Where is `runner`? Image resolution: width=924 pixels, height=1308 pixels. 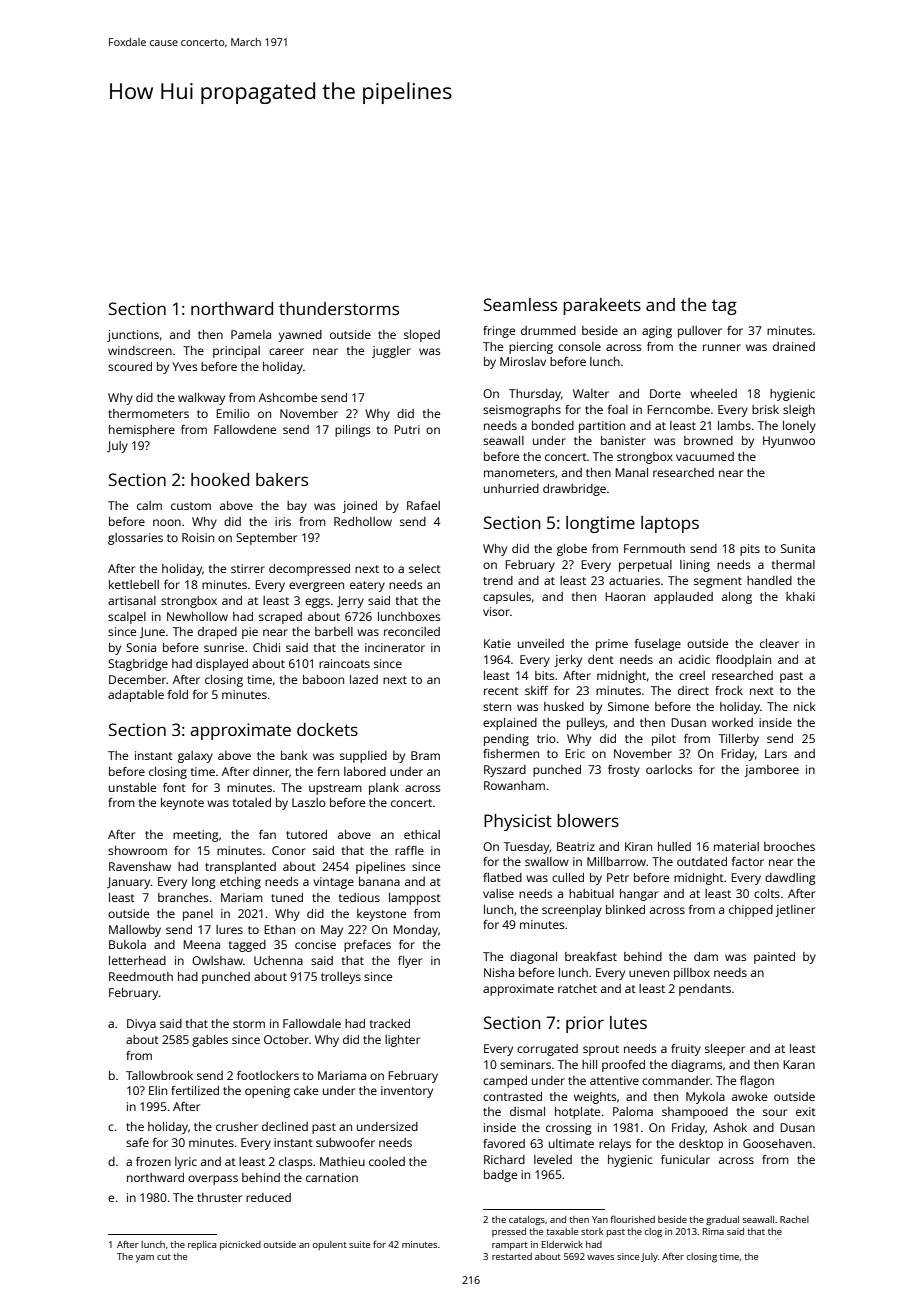
runner is located at coordinates (722, 347).
